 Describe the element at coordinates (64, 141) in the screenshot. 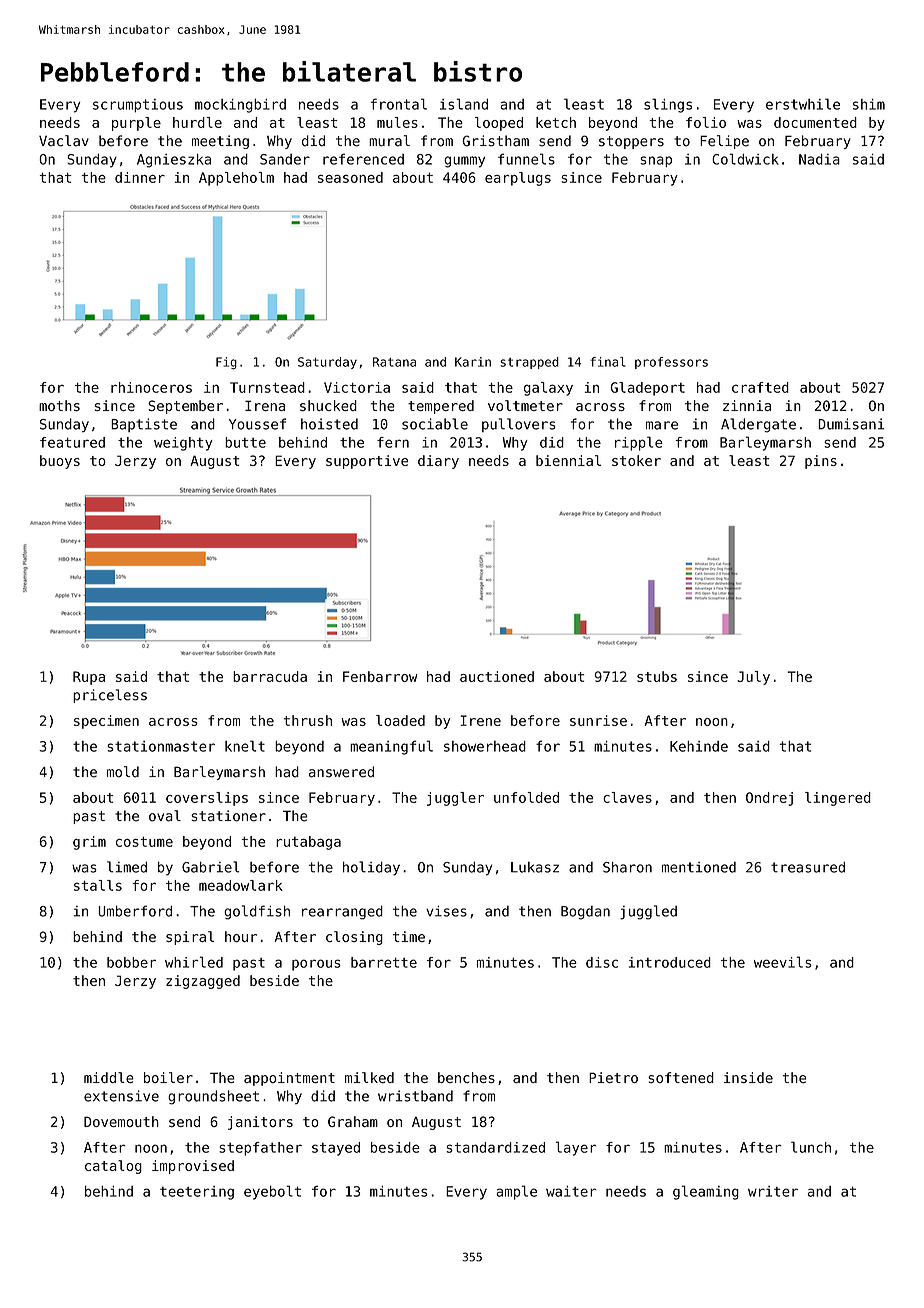

I see `Vaclav` at that location.
